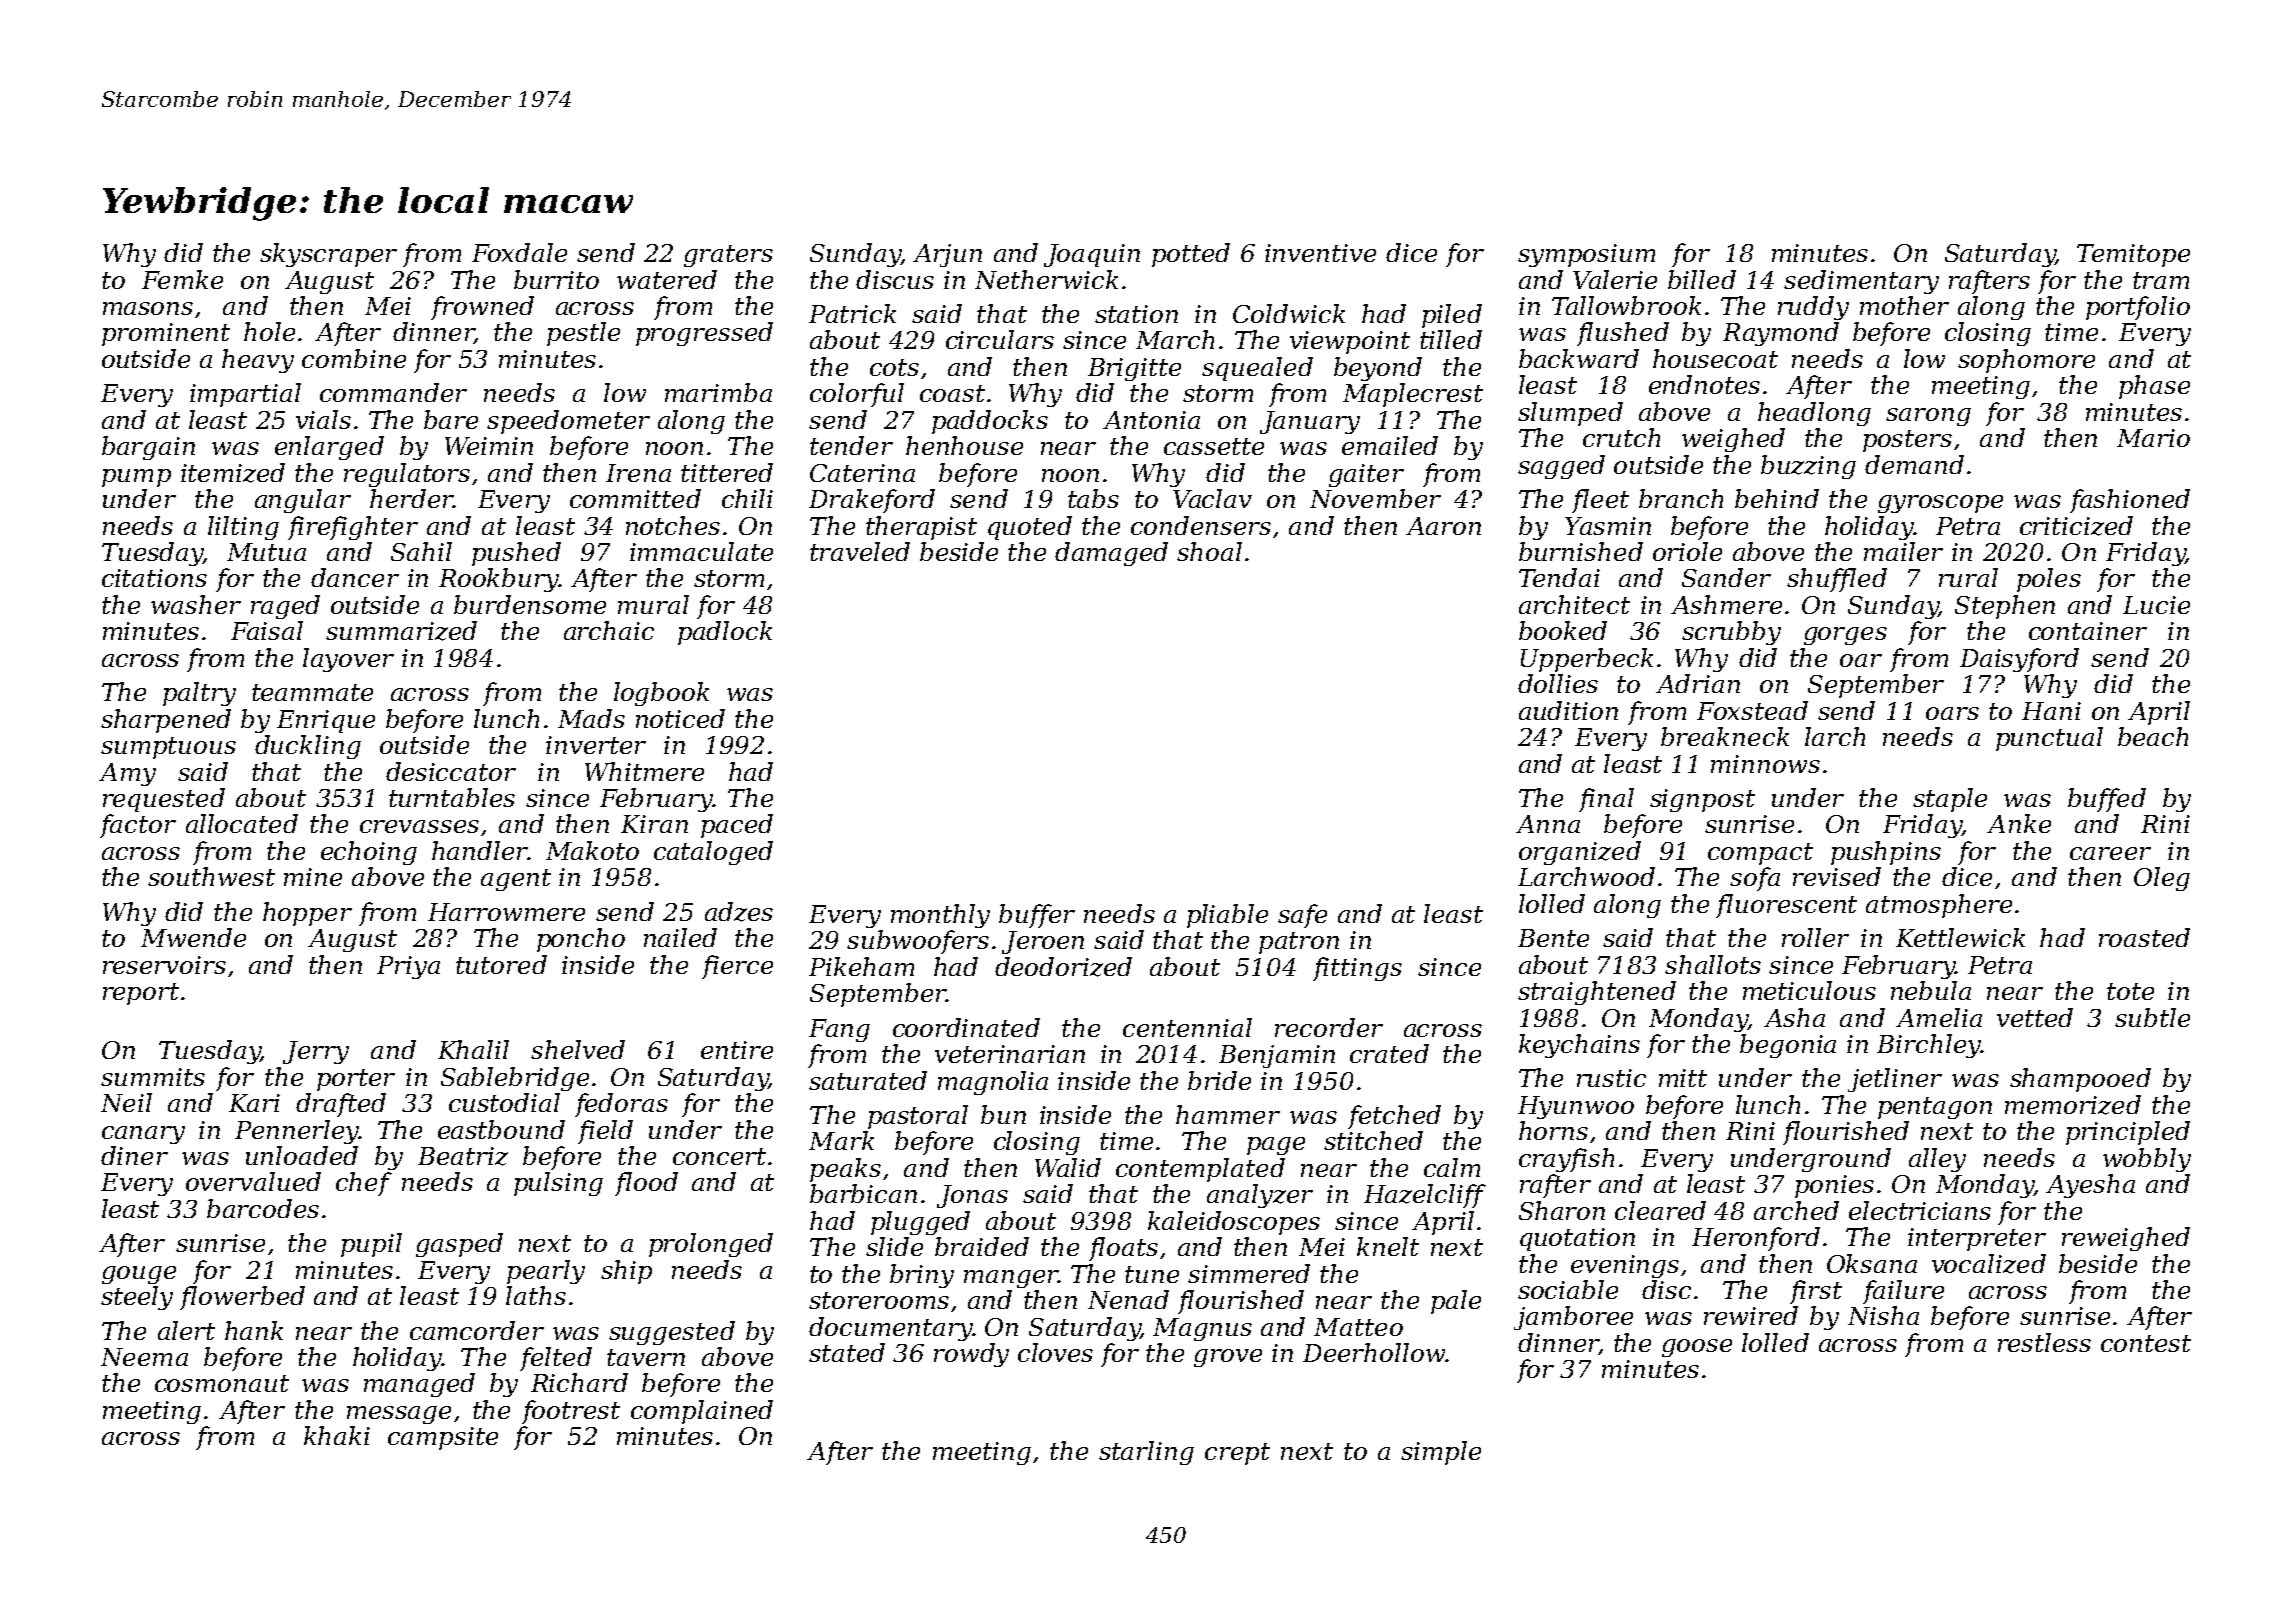 This image has height=1620, width=2292. What do you see at coordinates (1788, 1046) in the image?
I see `begonia` at bounding box center [1788, 1046].
